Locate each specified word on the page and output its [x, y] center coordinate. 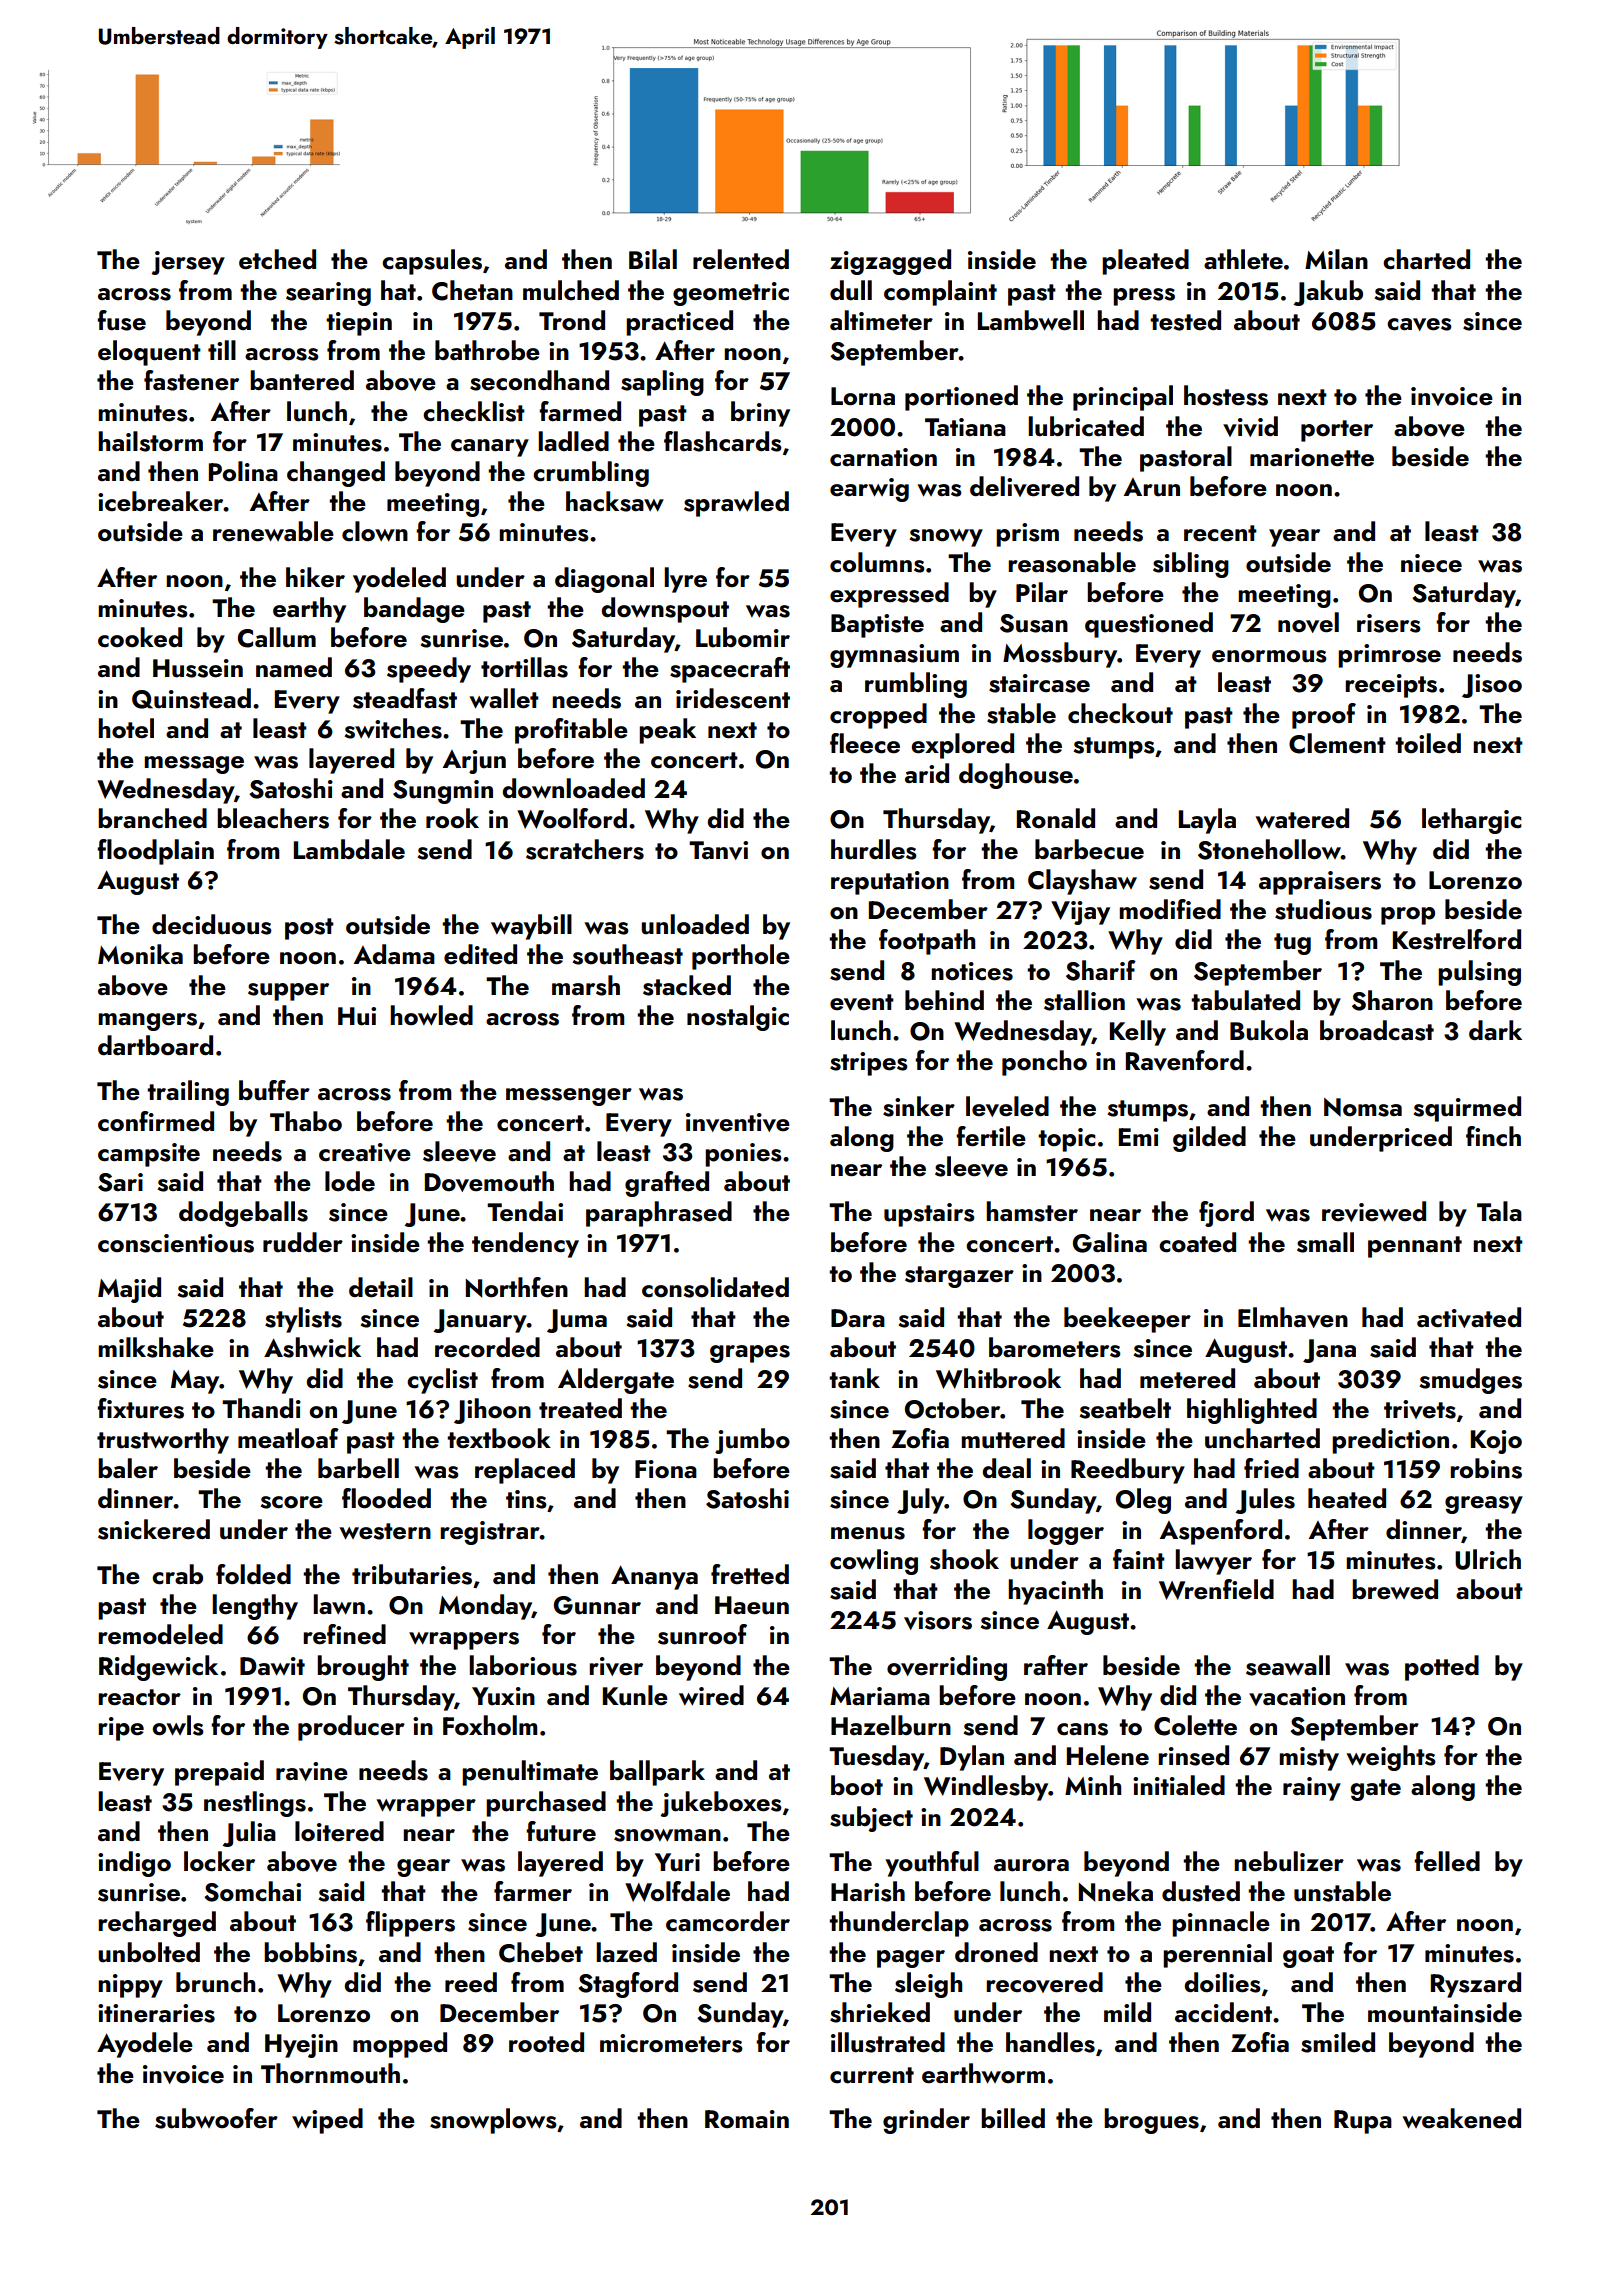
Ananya [654, 1577]
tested [1185, 320]
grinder [926, 2121]
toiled [1428, 743]
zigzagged [890, 262]
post [309, 929]
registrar [490, 1533]
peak [667, 731]
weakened [1462, 2118]
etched [277, 259]
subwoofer [216, 2118]
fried [1271, 1468]
